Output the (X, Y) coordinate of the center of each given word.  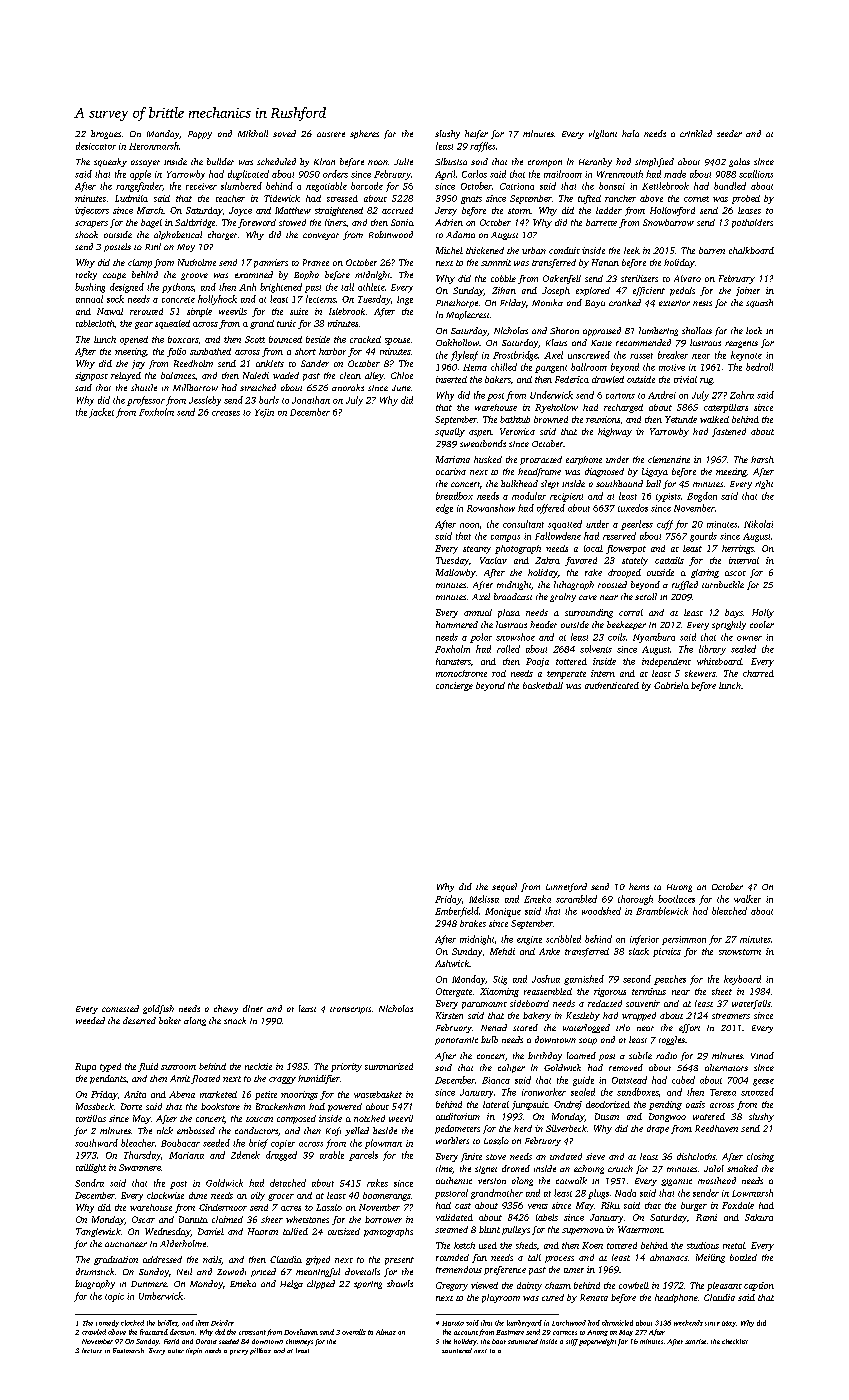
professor (146, 401)
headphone (676, 1298)
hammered (457, 624)
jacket (101, 413)
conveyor (321, 236)
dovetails (362, 1271)
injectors (92, 211)
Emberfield (457, 912)
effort (689, 1028)
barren (712, 250)
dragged (281, 1156)
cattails (669, 560)
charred (758, 673)
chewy (226, 1009)
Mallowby (456, 573)
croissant (252, 1332)
